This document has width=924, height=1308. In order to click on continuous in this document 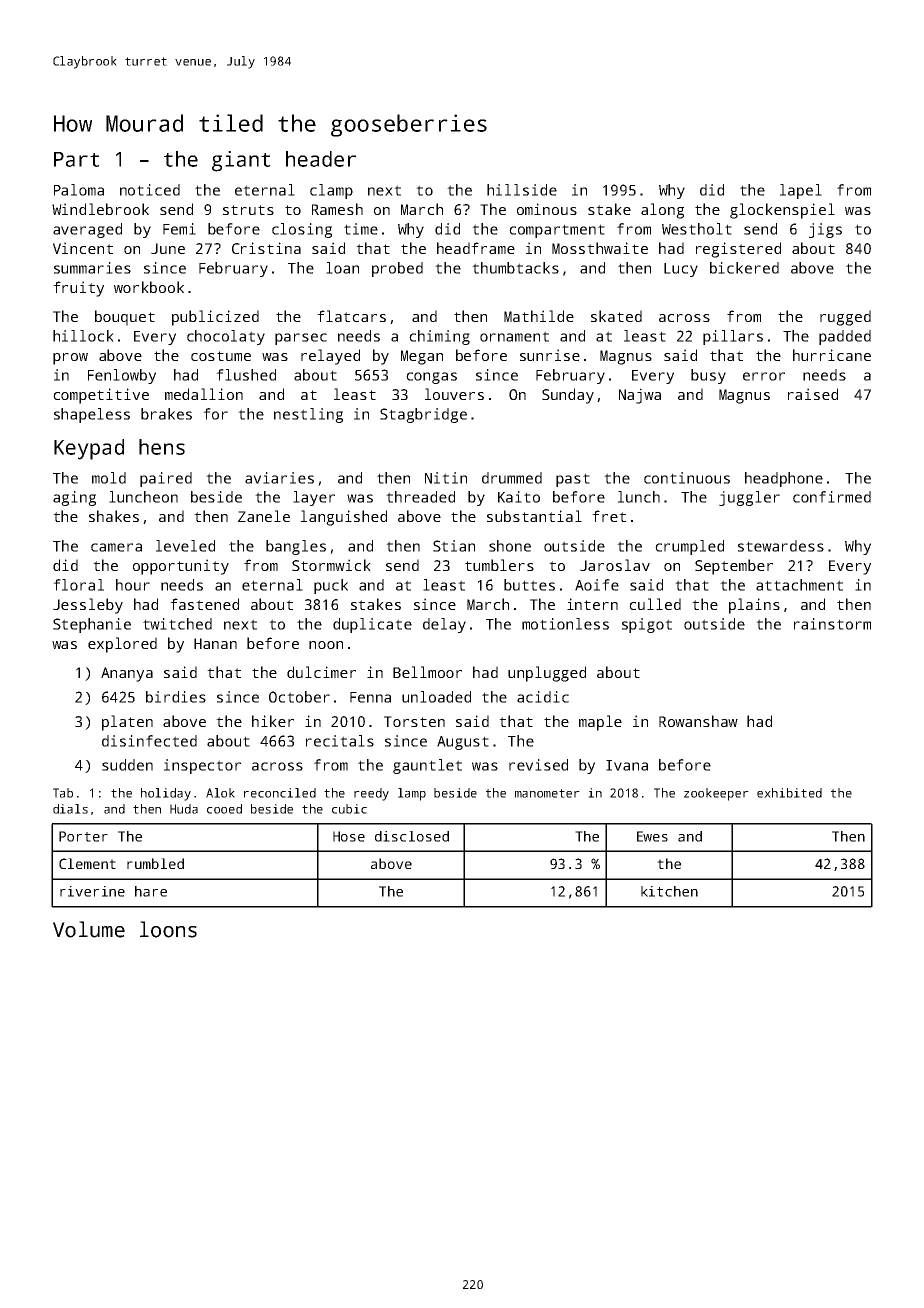, I will do `click(687, 478)`.
